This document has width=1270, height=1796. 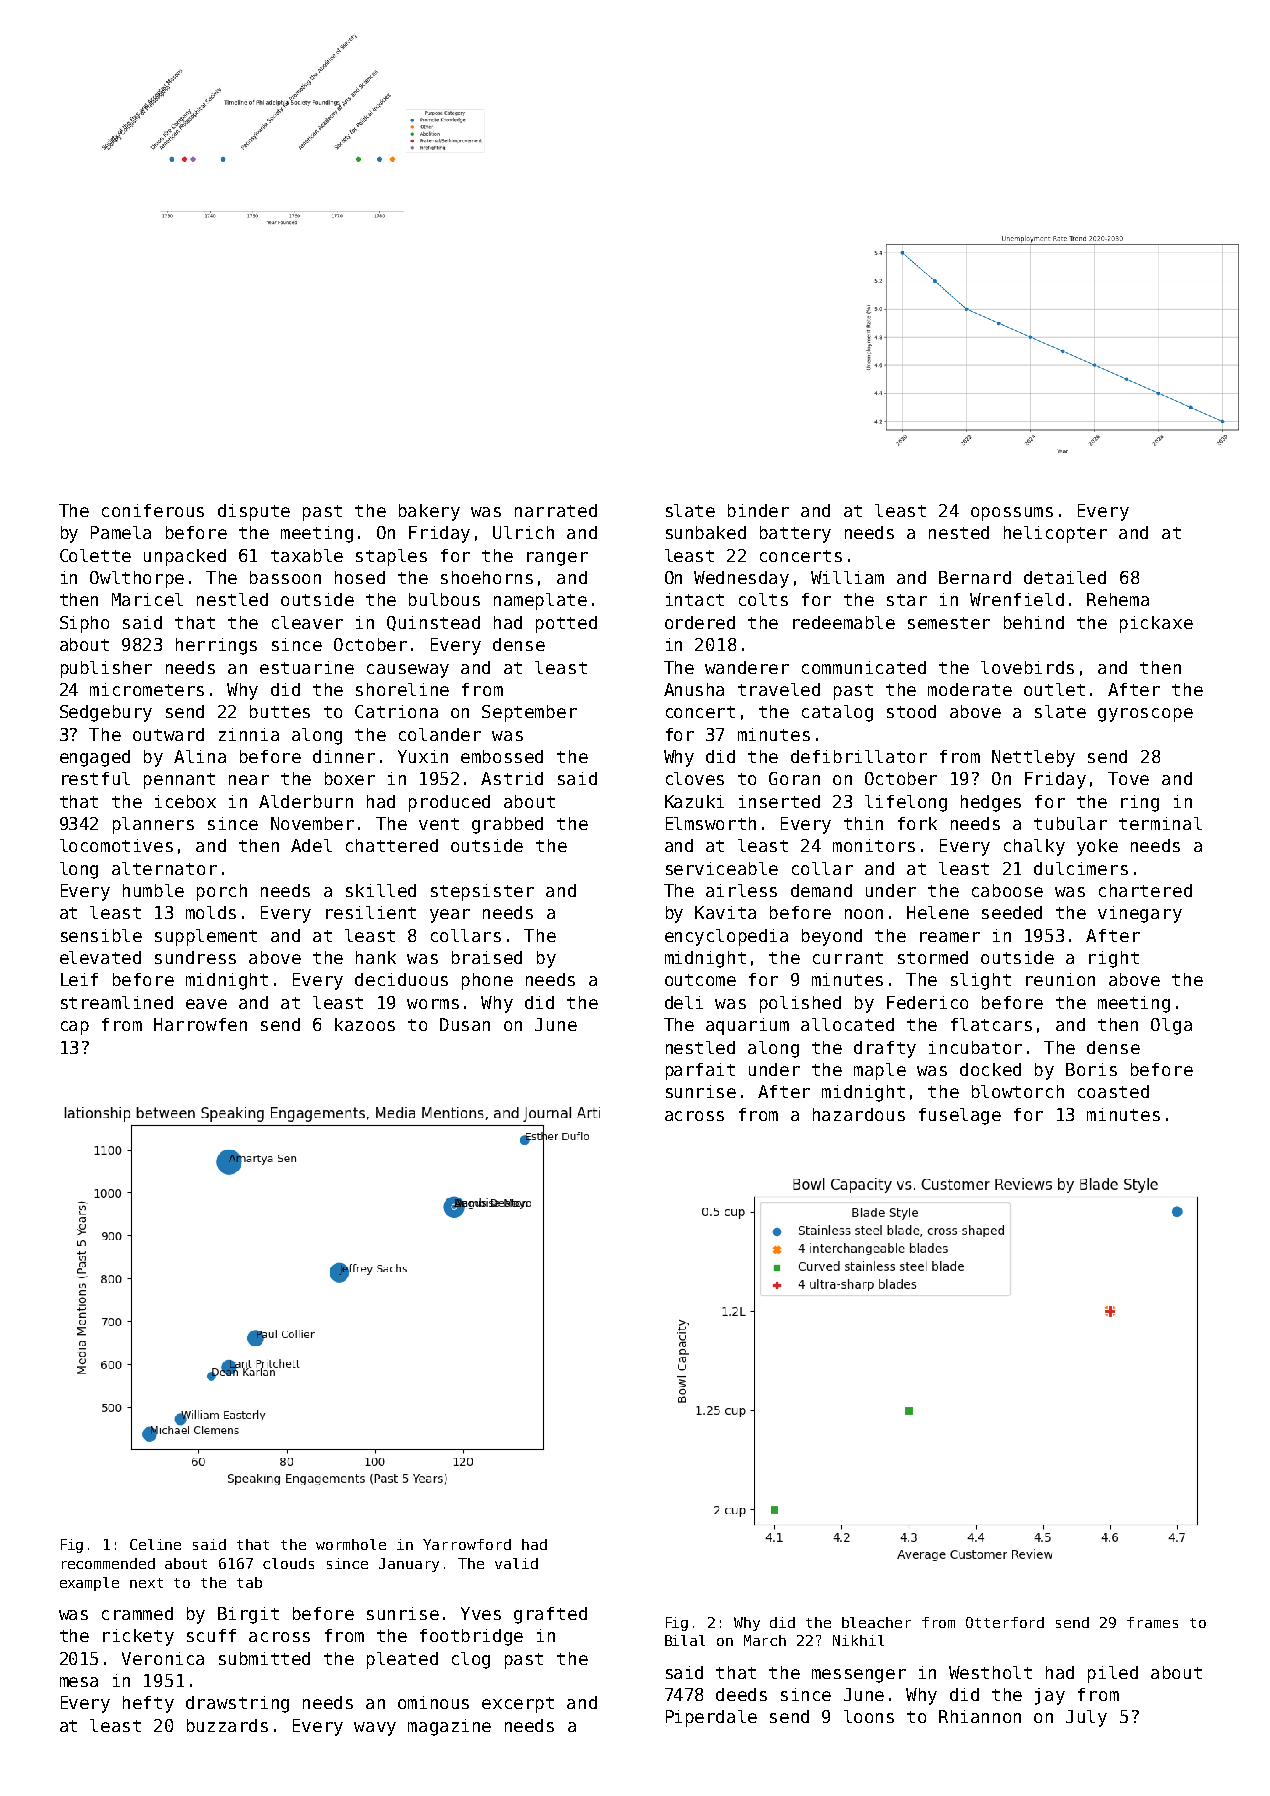 I want to click on Harrowfen, so click(x=200, y=1024).
